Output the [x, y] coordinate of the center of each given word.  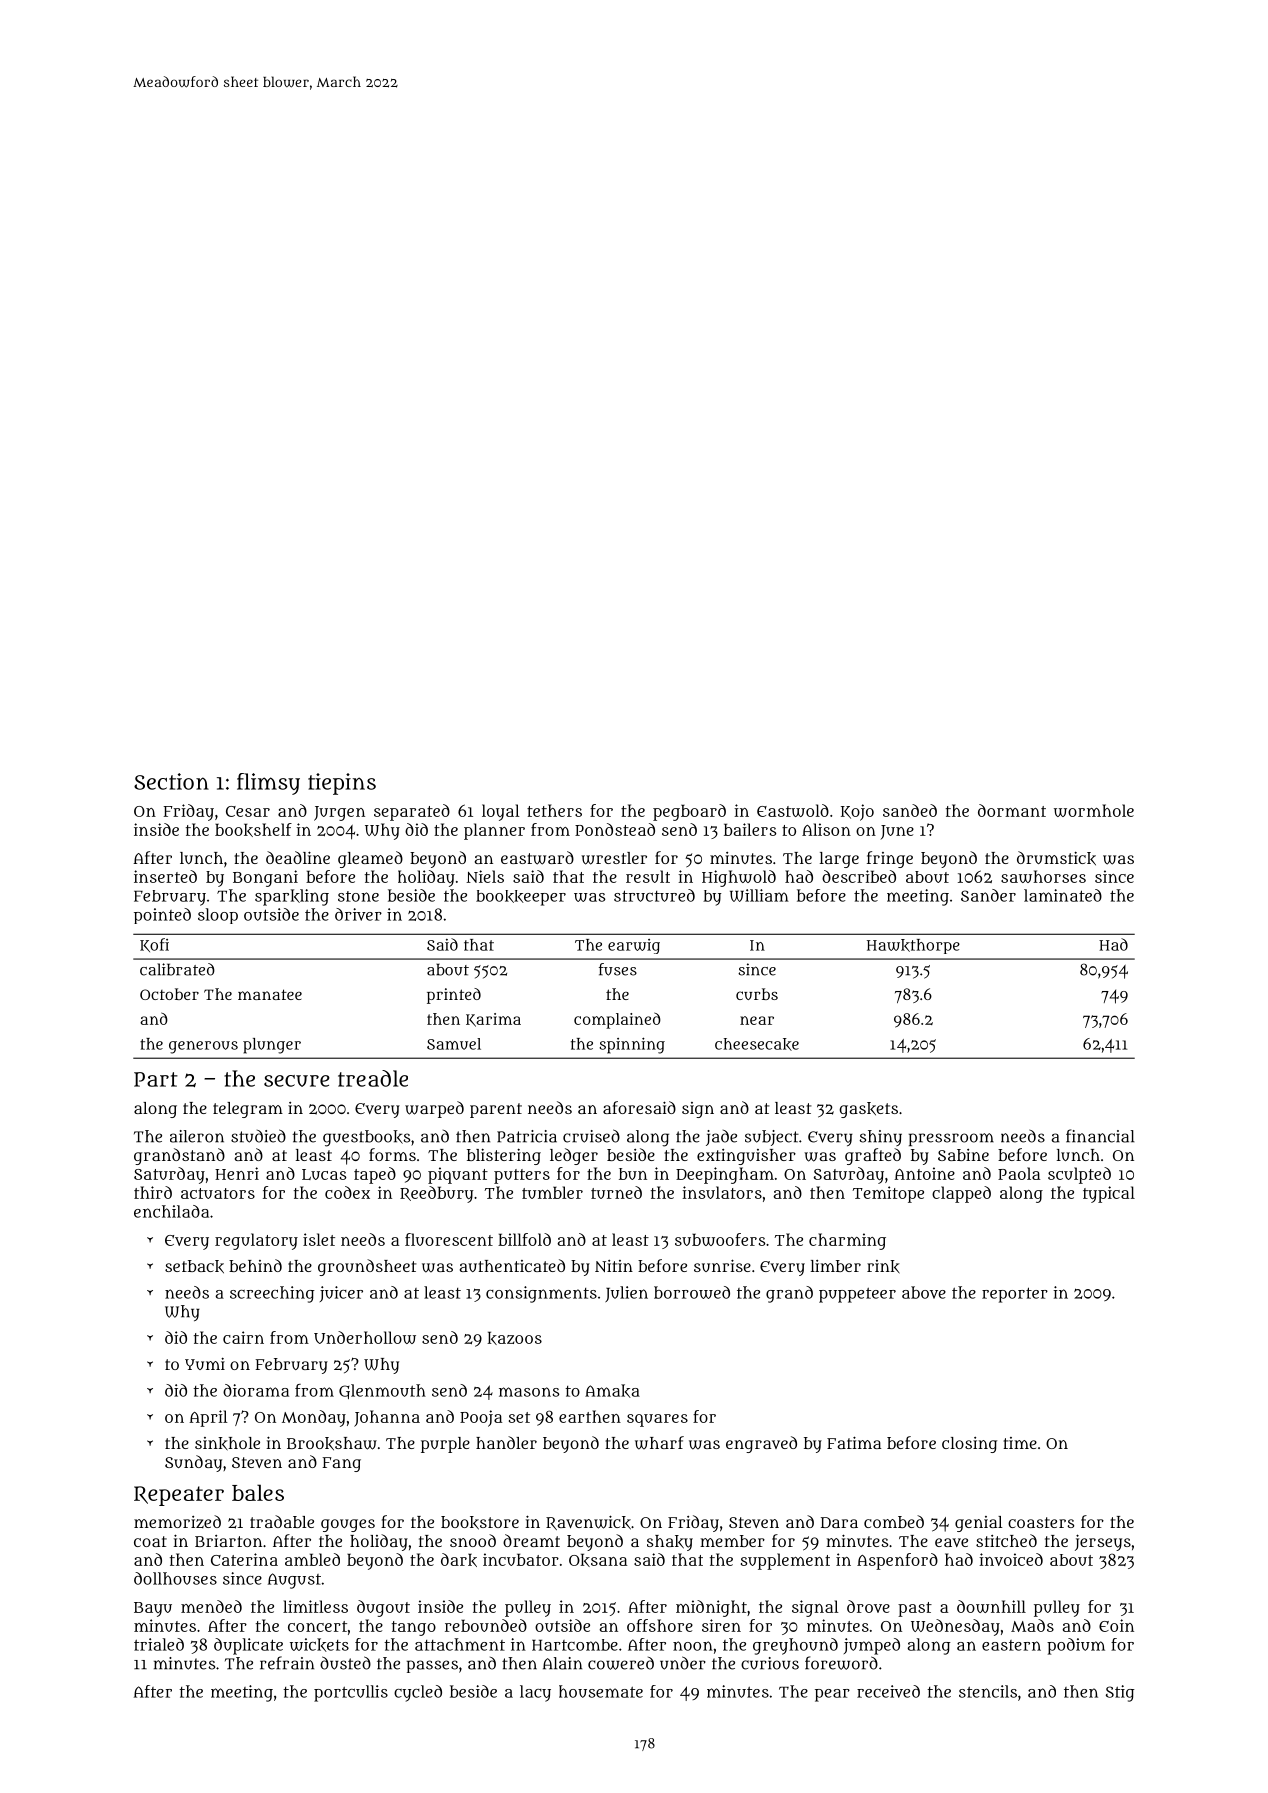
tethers [554, 810]
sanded [910, 810]
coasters [1041, 1522]
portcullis [351, 1693]
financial [1100, 1136]
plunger [272, 1046]
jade [721, 1138]
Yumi [205, 1363]
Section [171, 781]
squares [657, 1420]
